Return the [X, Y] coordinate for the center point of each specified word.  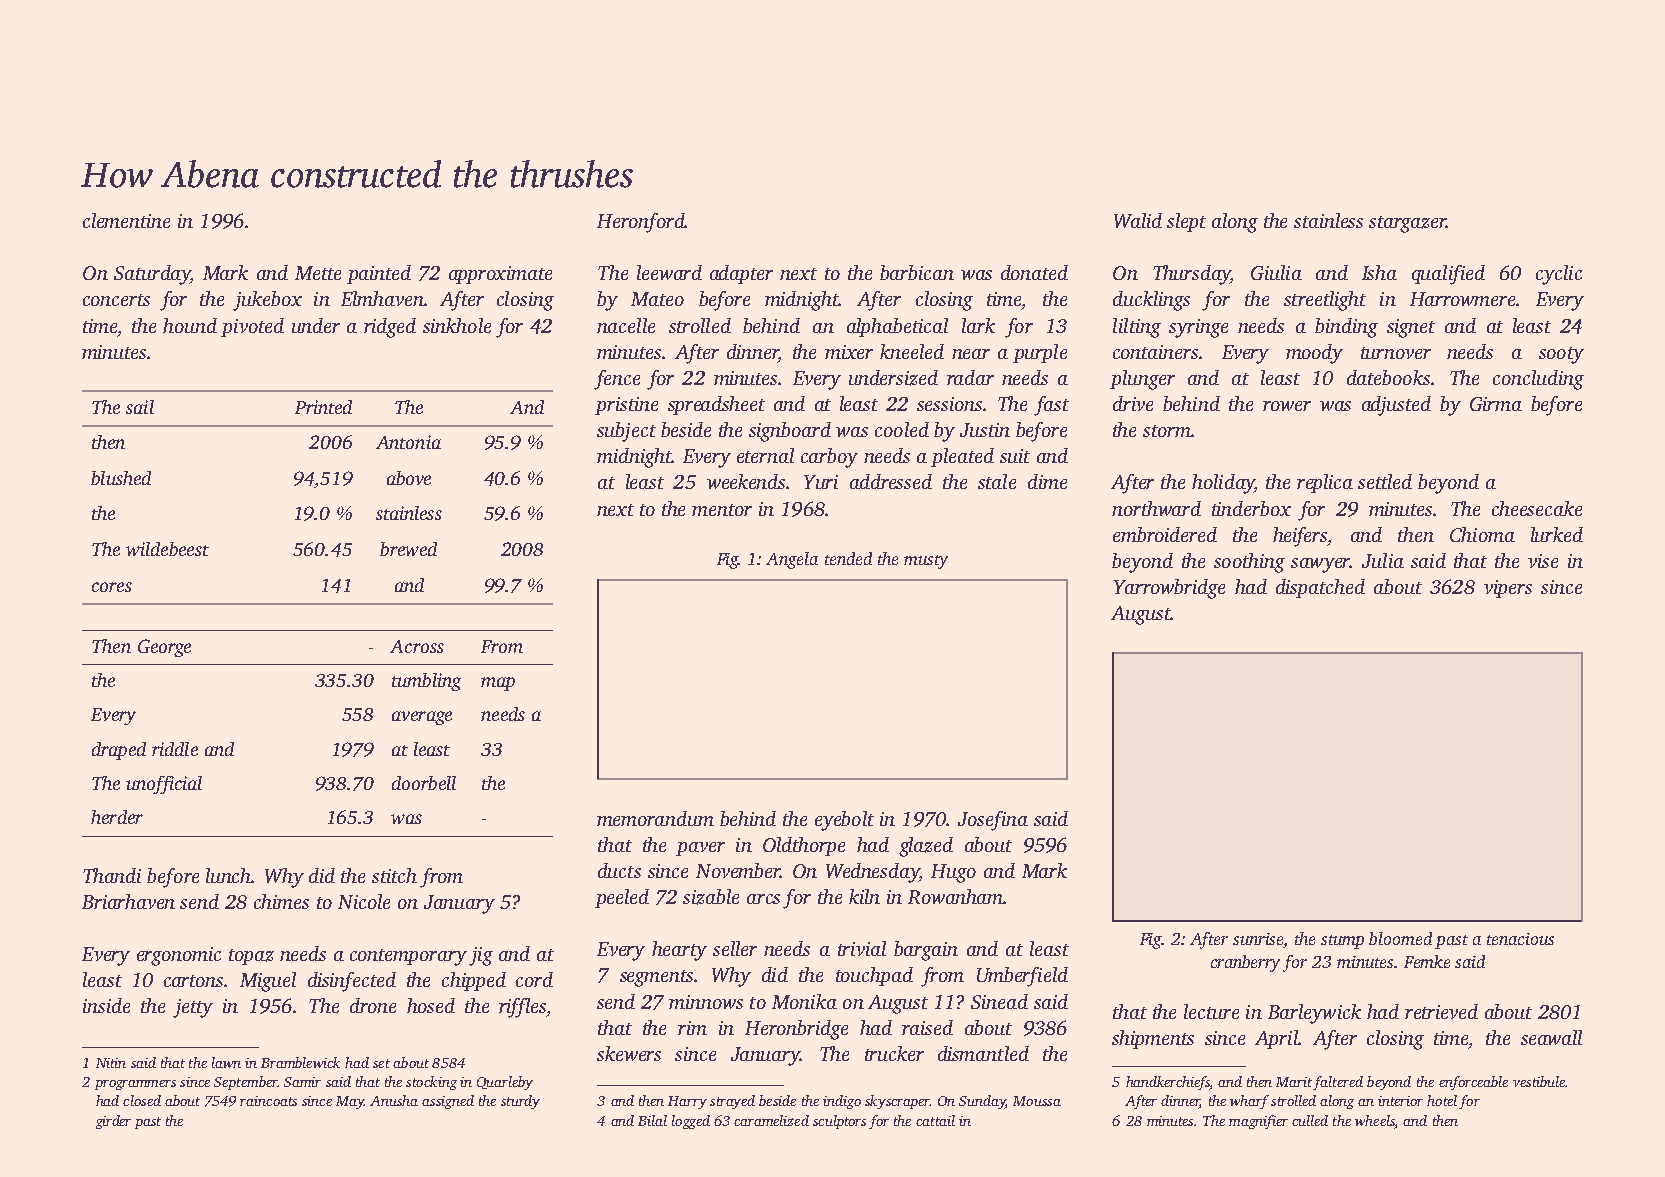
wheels [1375, 1120]
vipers [1508, 589]
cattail [935, 1120]
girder [113, 1122]
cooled [902, 429]
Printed [323, 407]
